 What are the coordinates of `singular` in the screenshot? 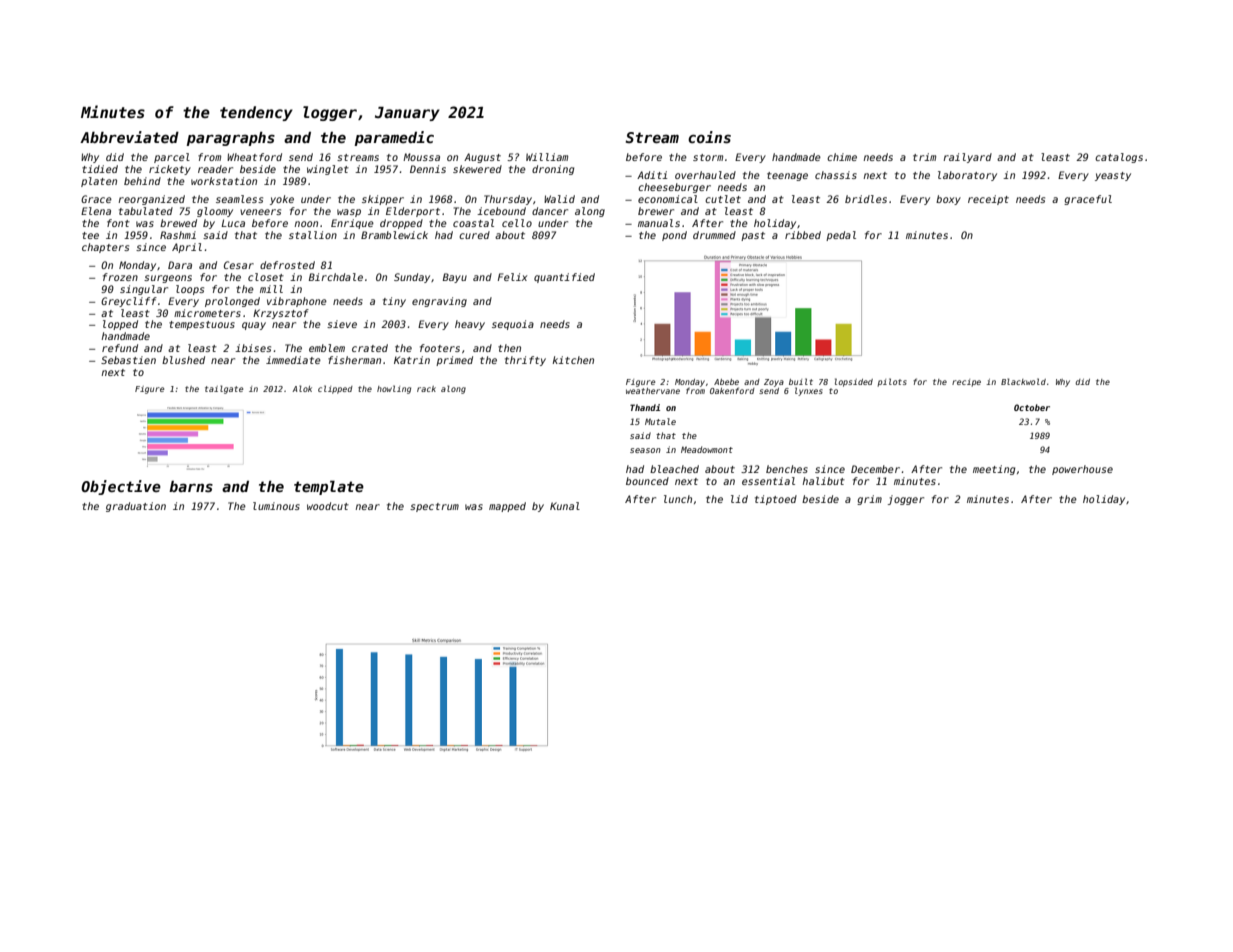 It's located at (144, 290).
